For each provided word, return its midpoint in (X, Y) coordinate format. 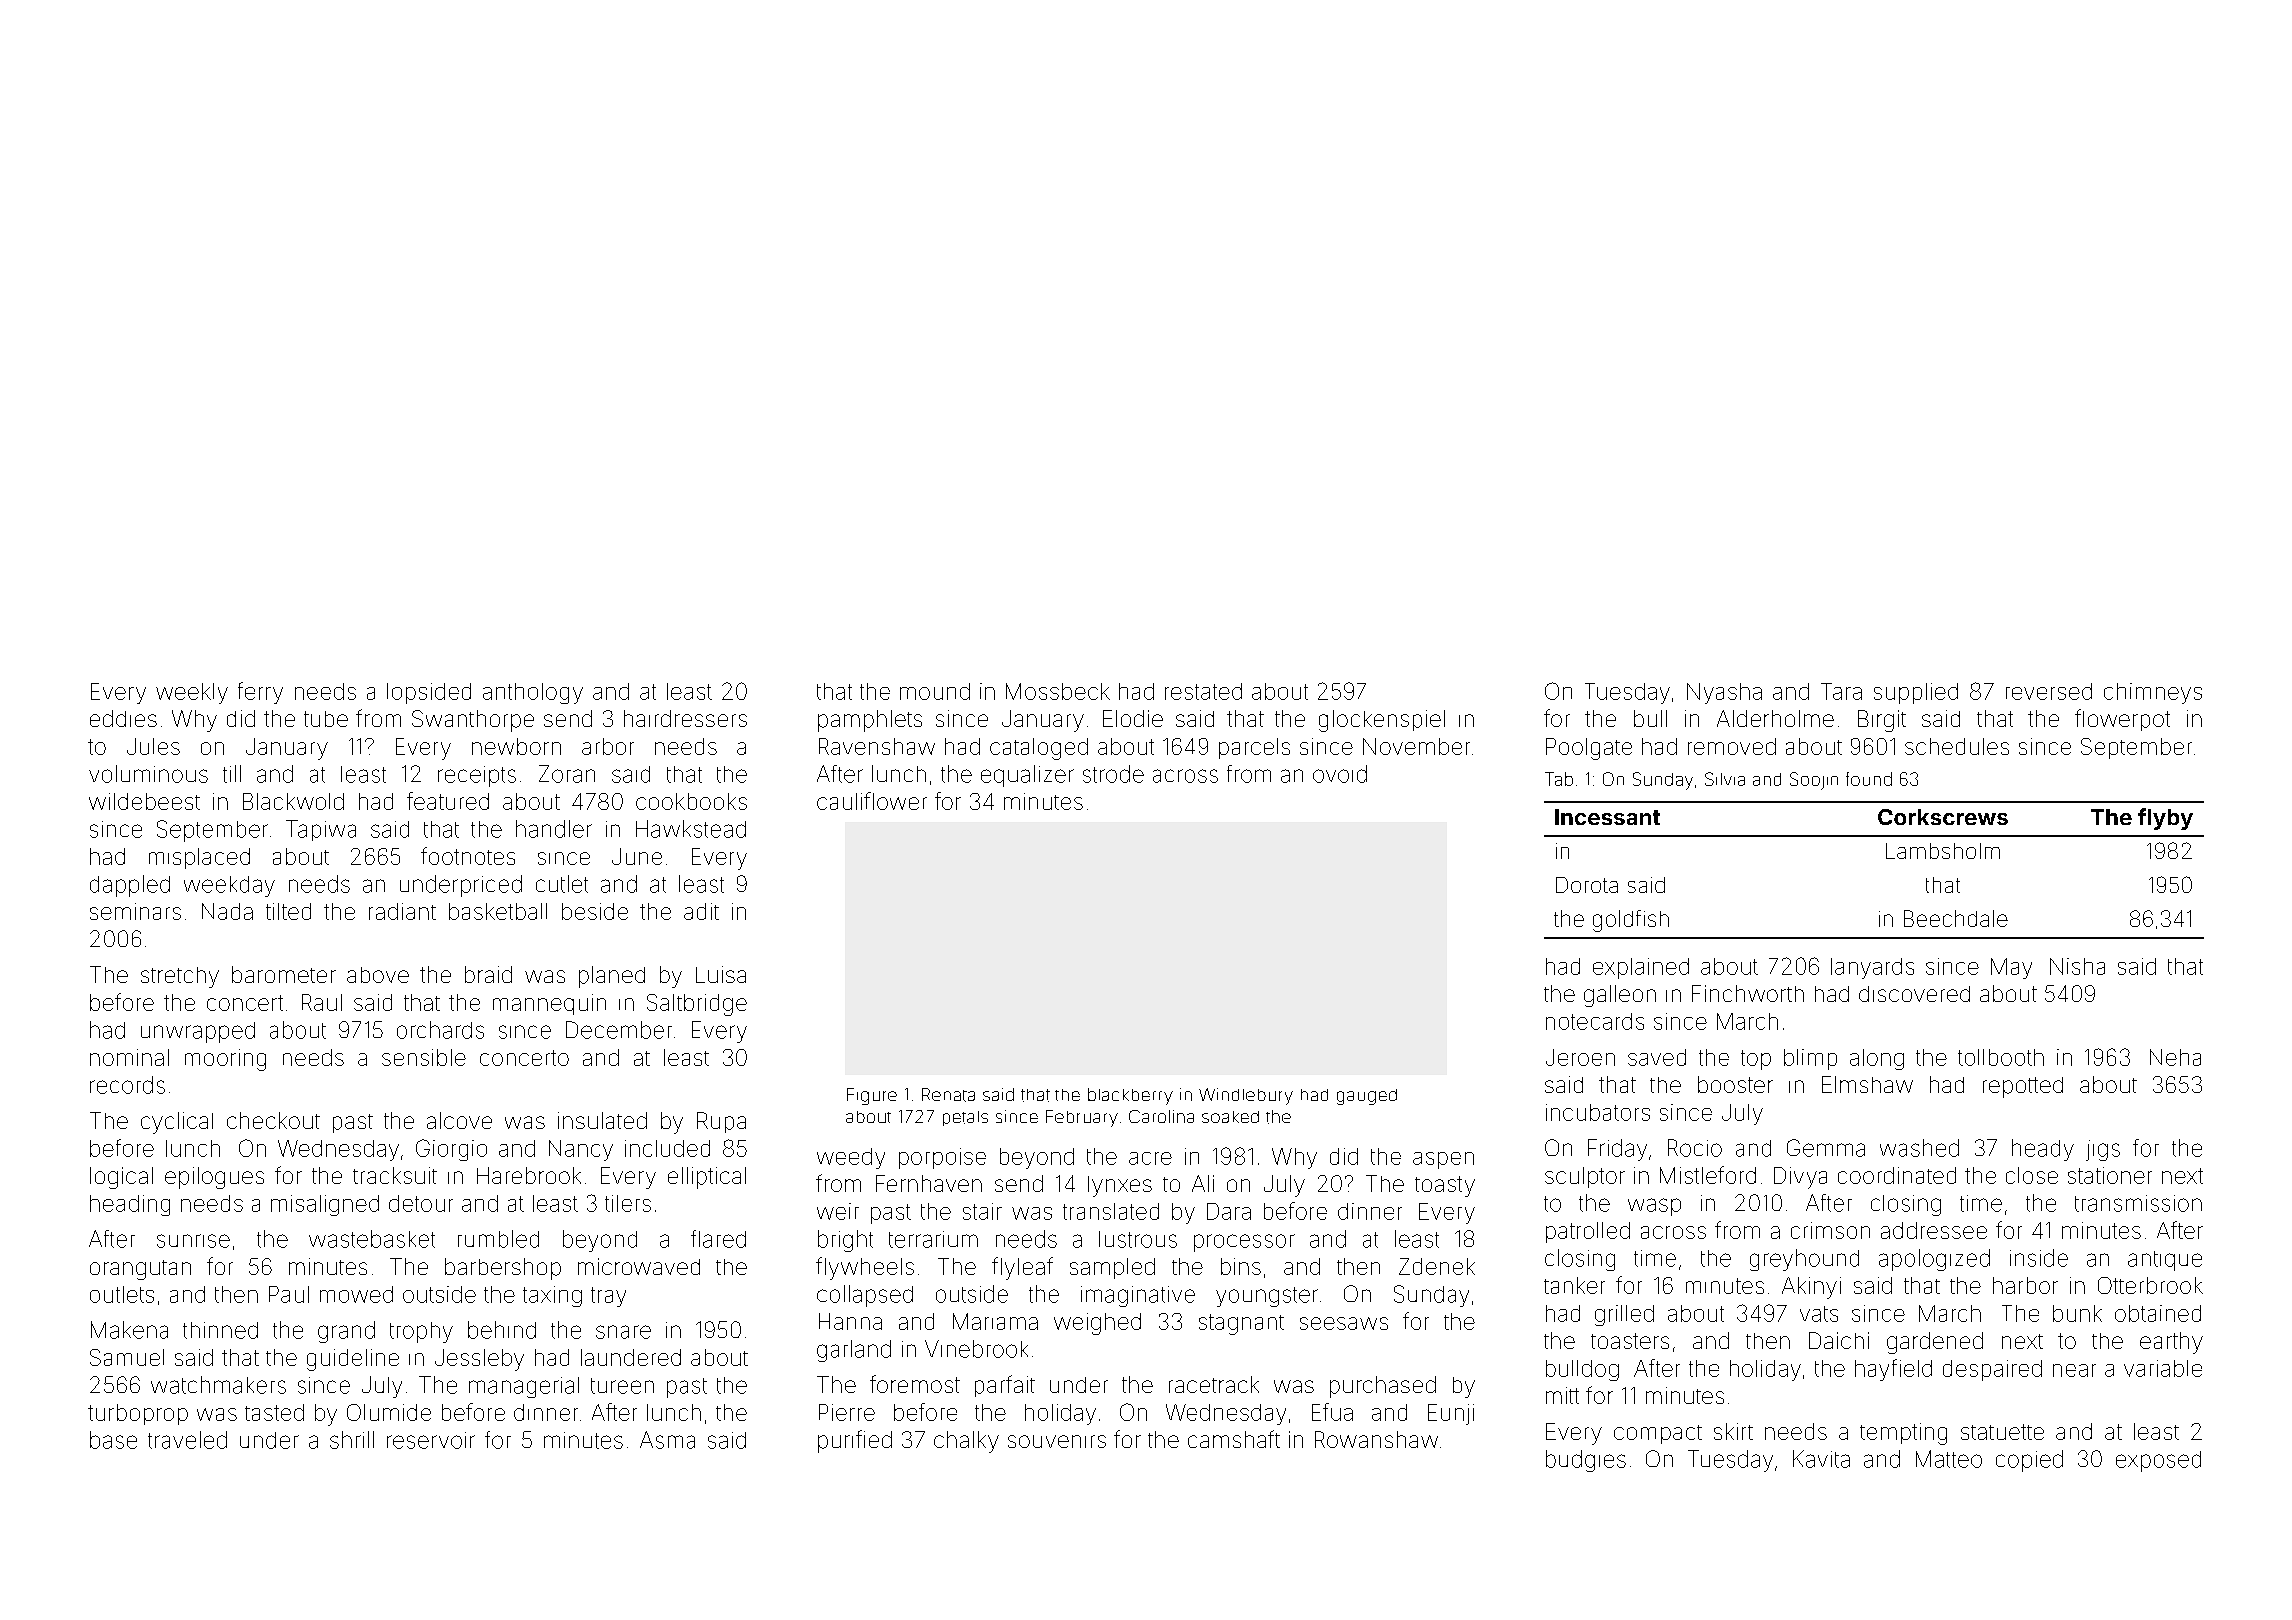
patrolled (1588, 1232)
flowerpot (2122, 720)
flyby (2165, 819)
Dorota (1587, 885)
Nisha (2077, 966)
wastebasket (372, 1239)
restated (1203, 691)
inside (2039, 1258)
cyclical (177, 1123)
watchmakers (218, 1385)
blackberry (1130, 1096)
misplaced (199, 858)
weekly (192, 693)
